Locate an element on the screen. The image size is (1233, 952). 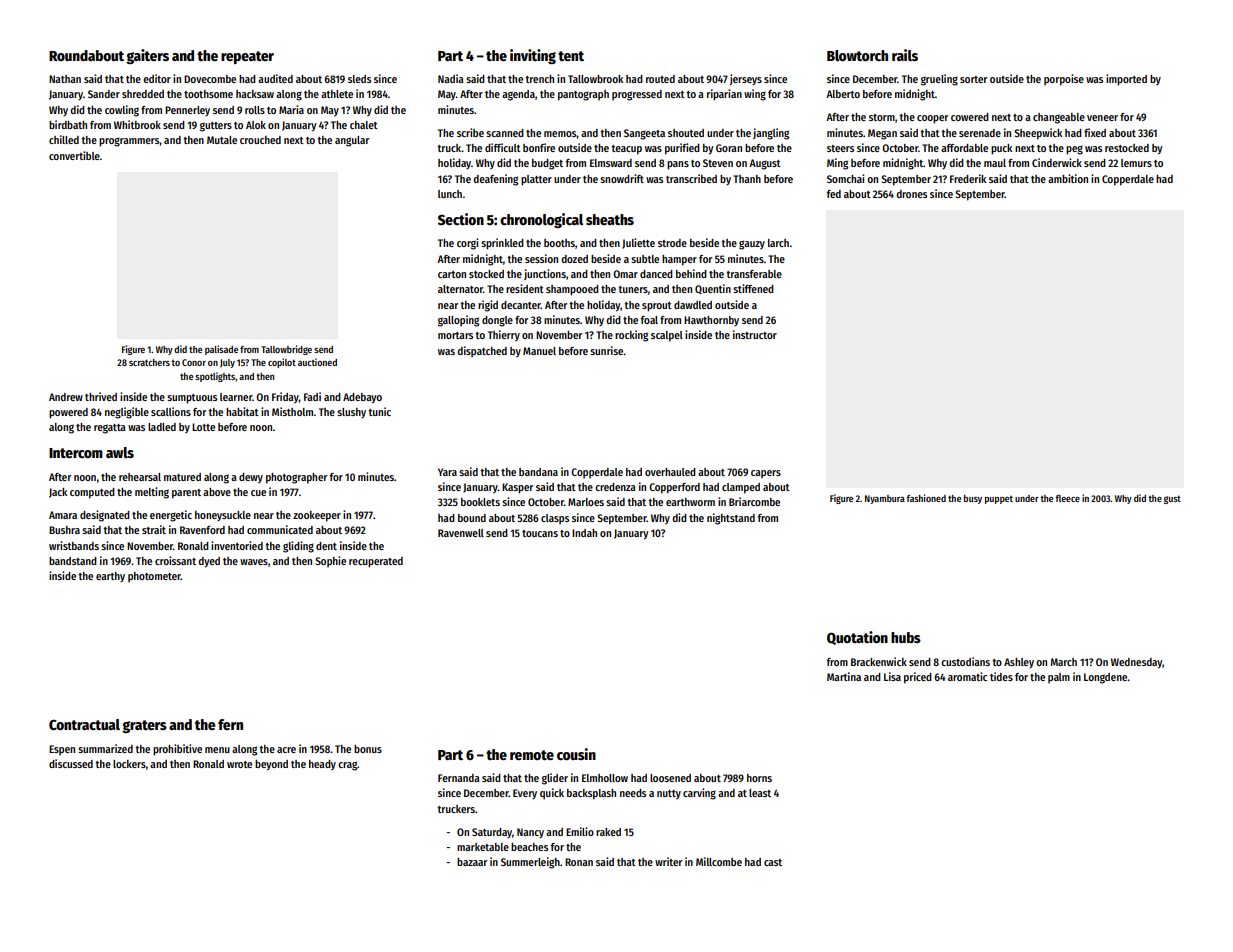
zookeeper is located at coordinates (317, 516).
